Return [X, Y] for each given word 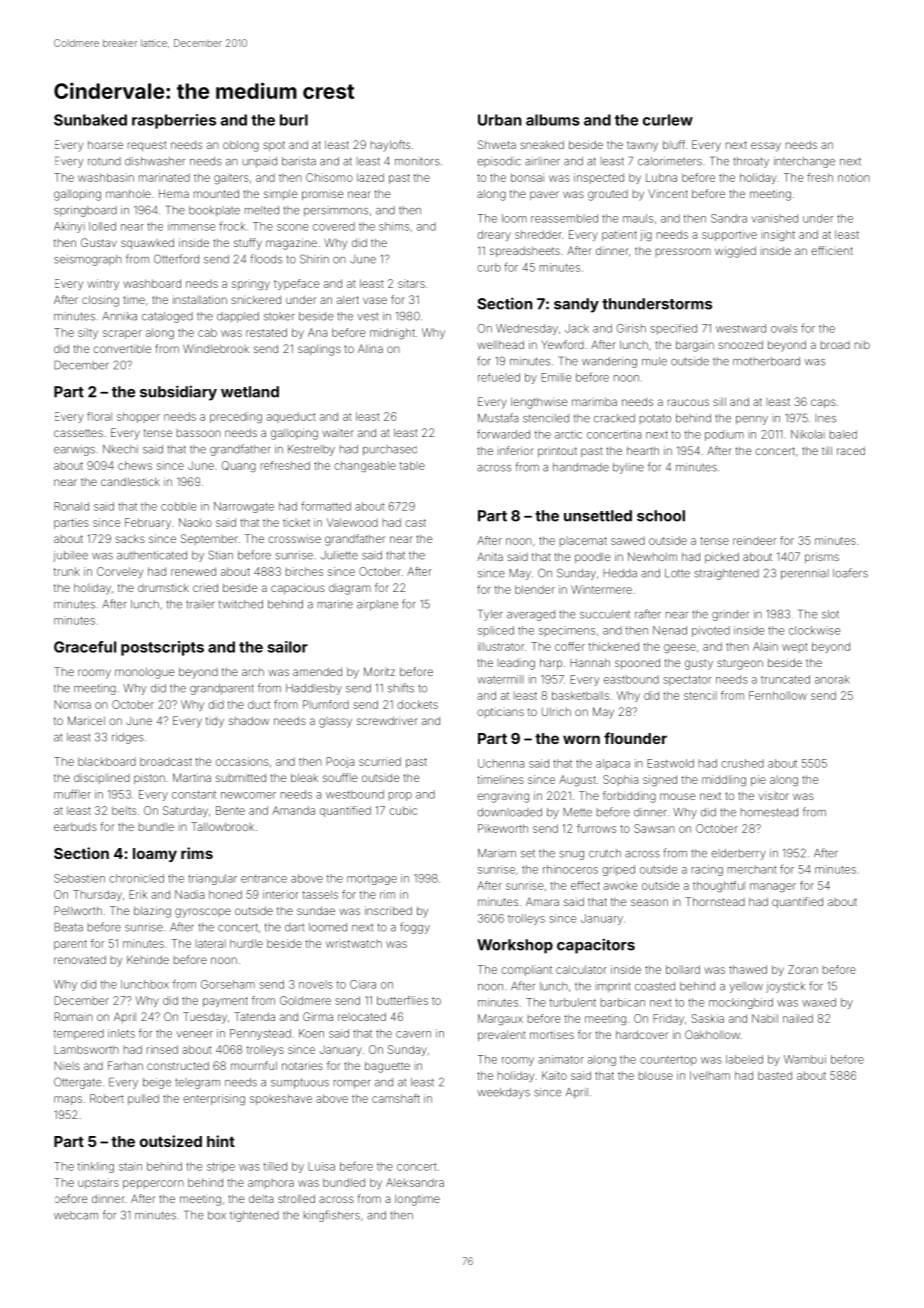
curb [489, 267]
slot [830, 614]
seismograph [88, 260]
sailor [287, 647]
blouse [656, 1075]
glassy [335, 722]
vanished [774, 218]
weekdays [503, 1093]
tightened [254, 1216]
